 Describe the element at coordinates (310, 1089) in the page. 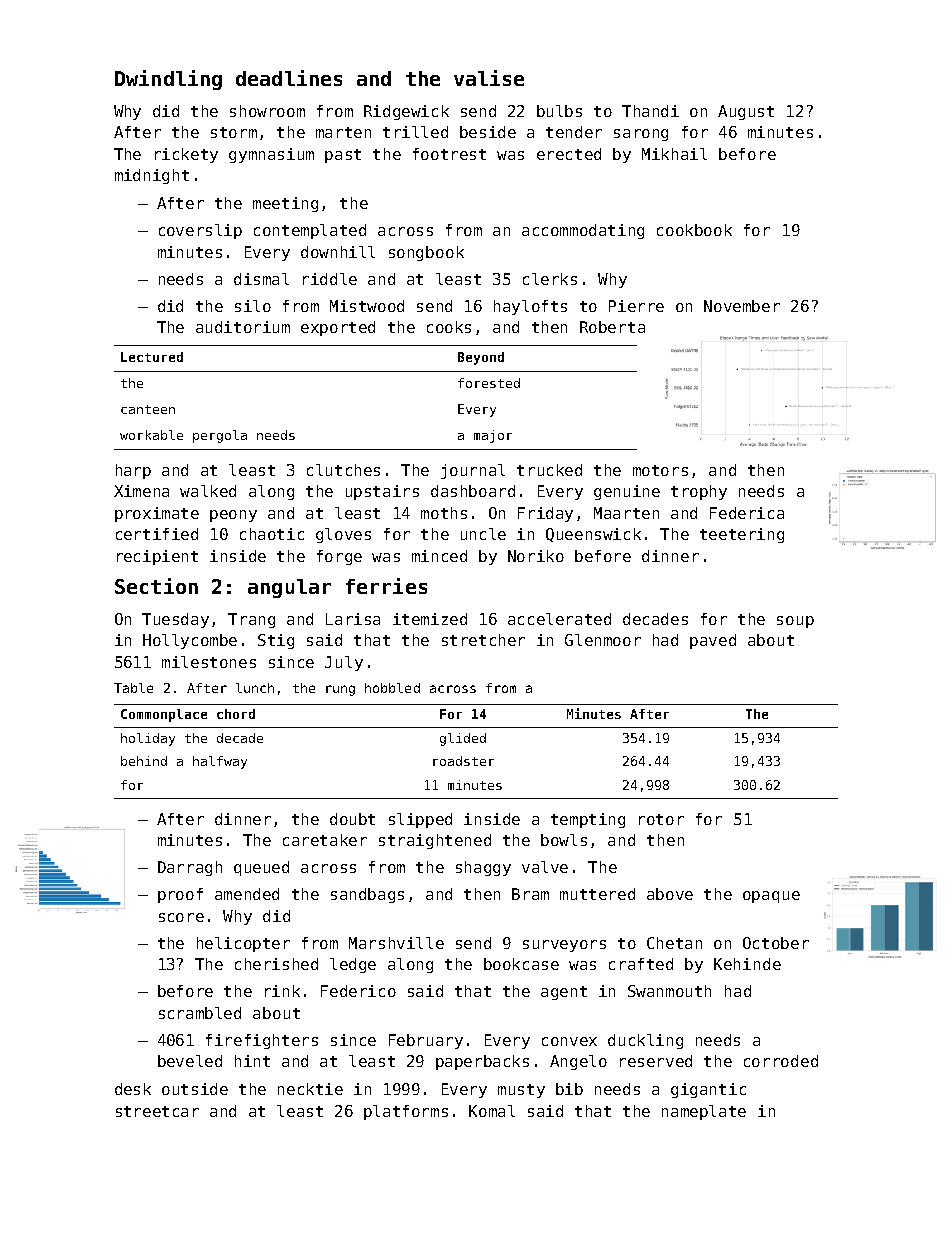

I see `necktie` at that location.
